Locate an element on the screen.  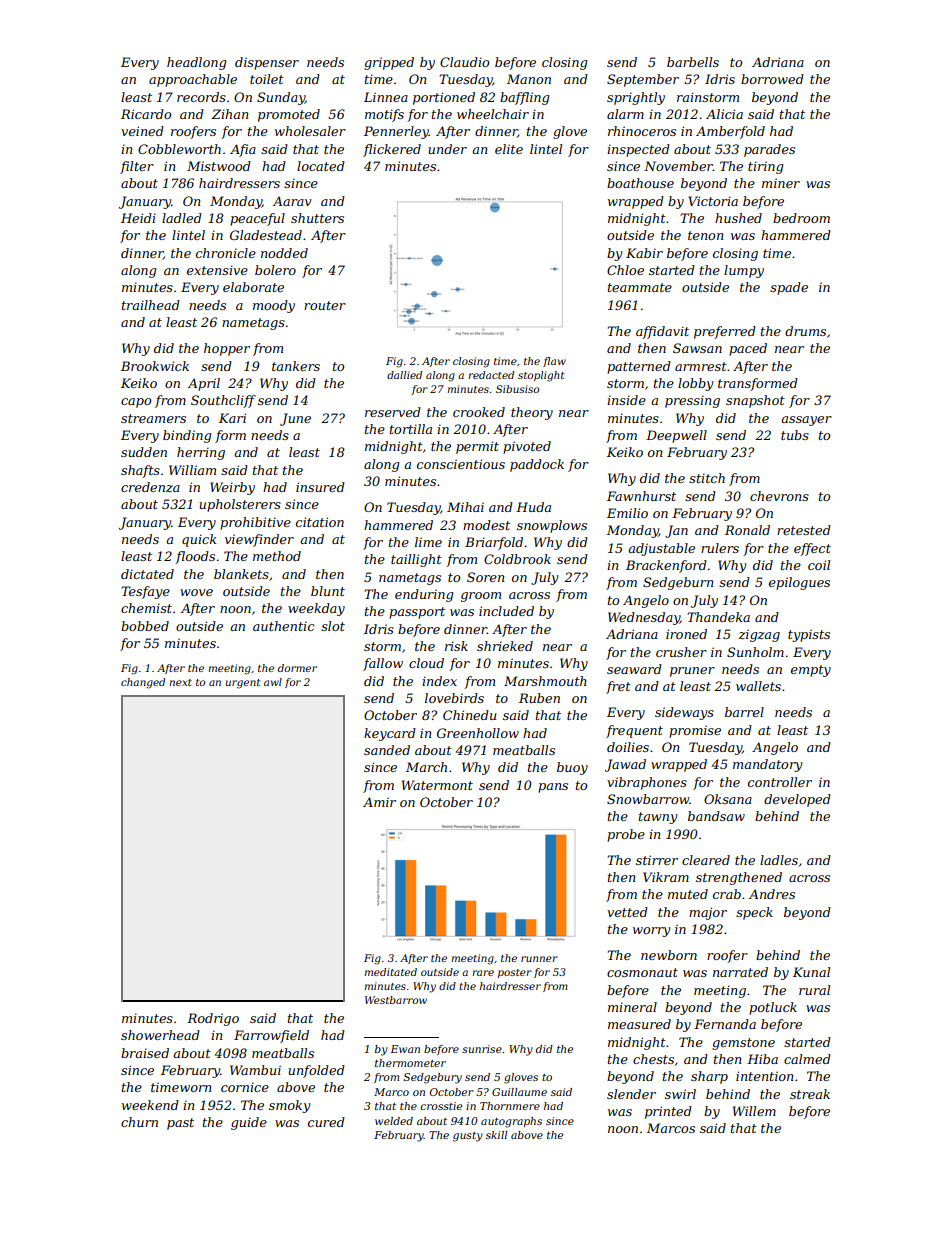
keycard is located at coordinates (390, 734).
